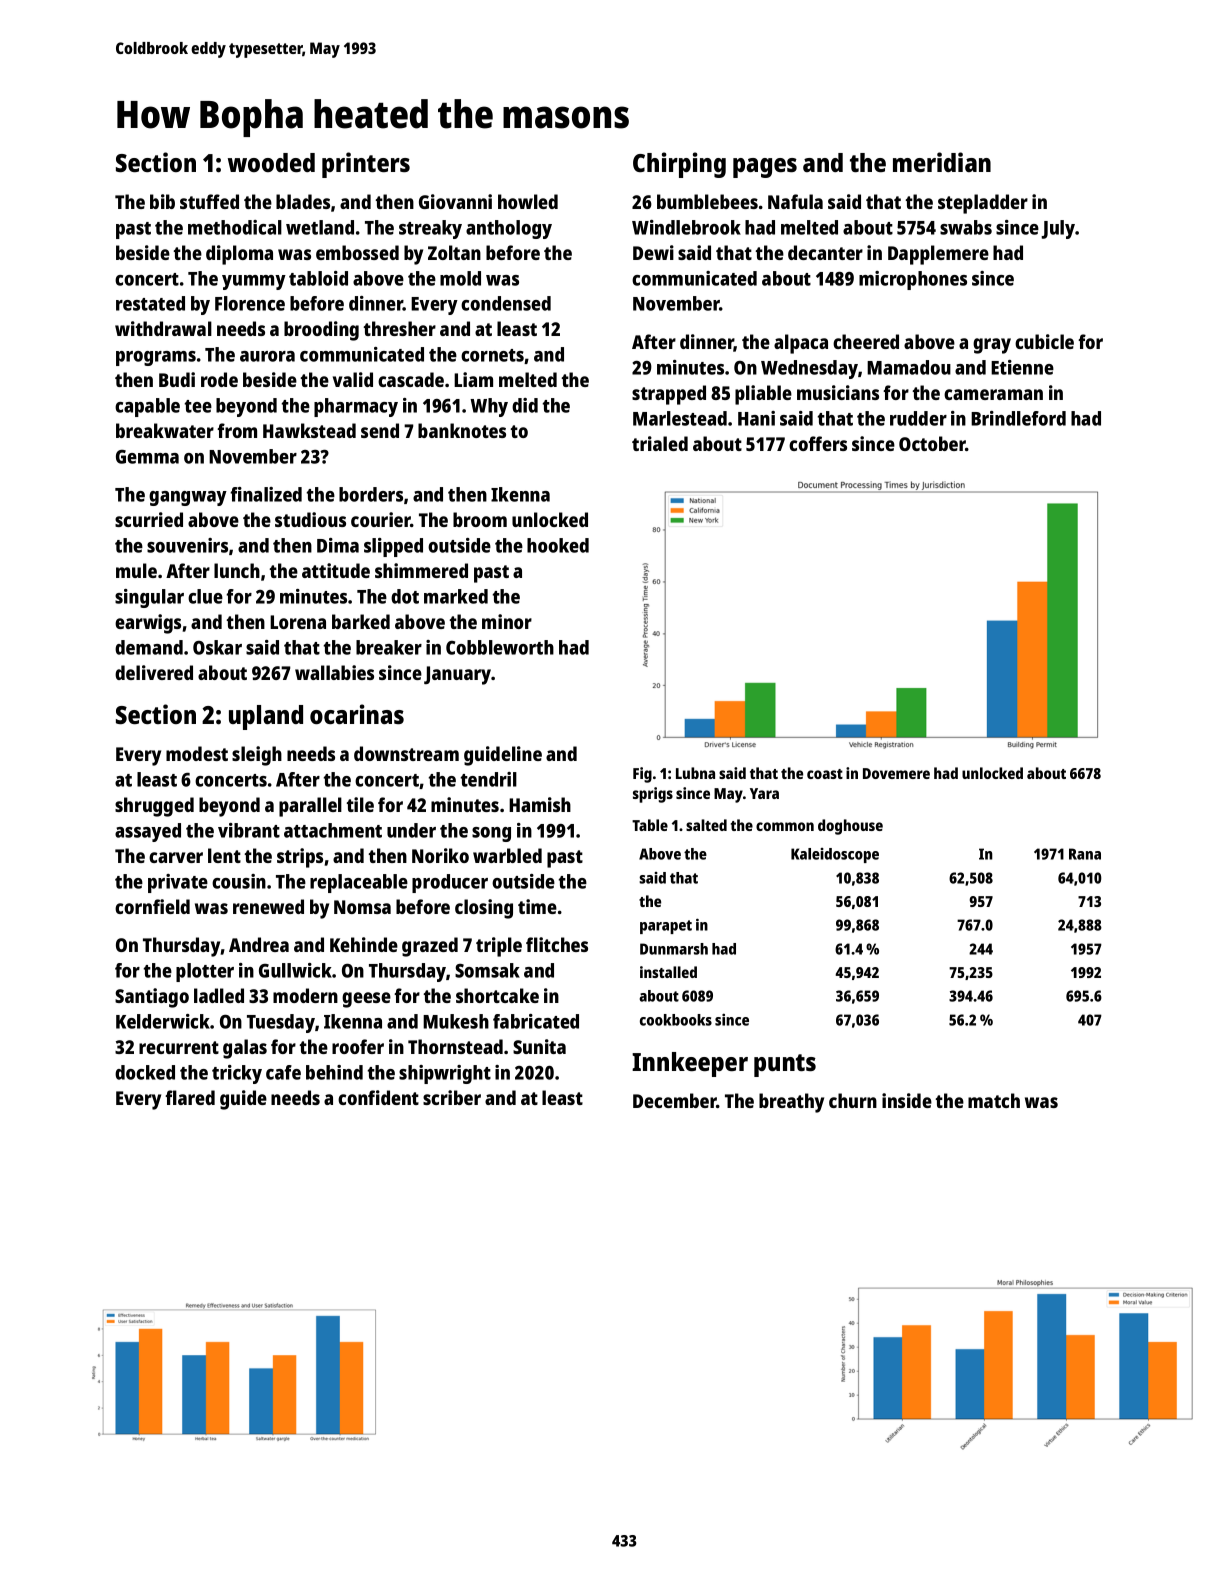  I want to click on Innkeeper, so click(690, 1064).
